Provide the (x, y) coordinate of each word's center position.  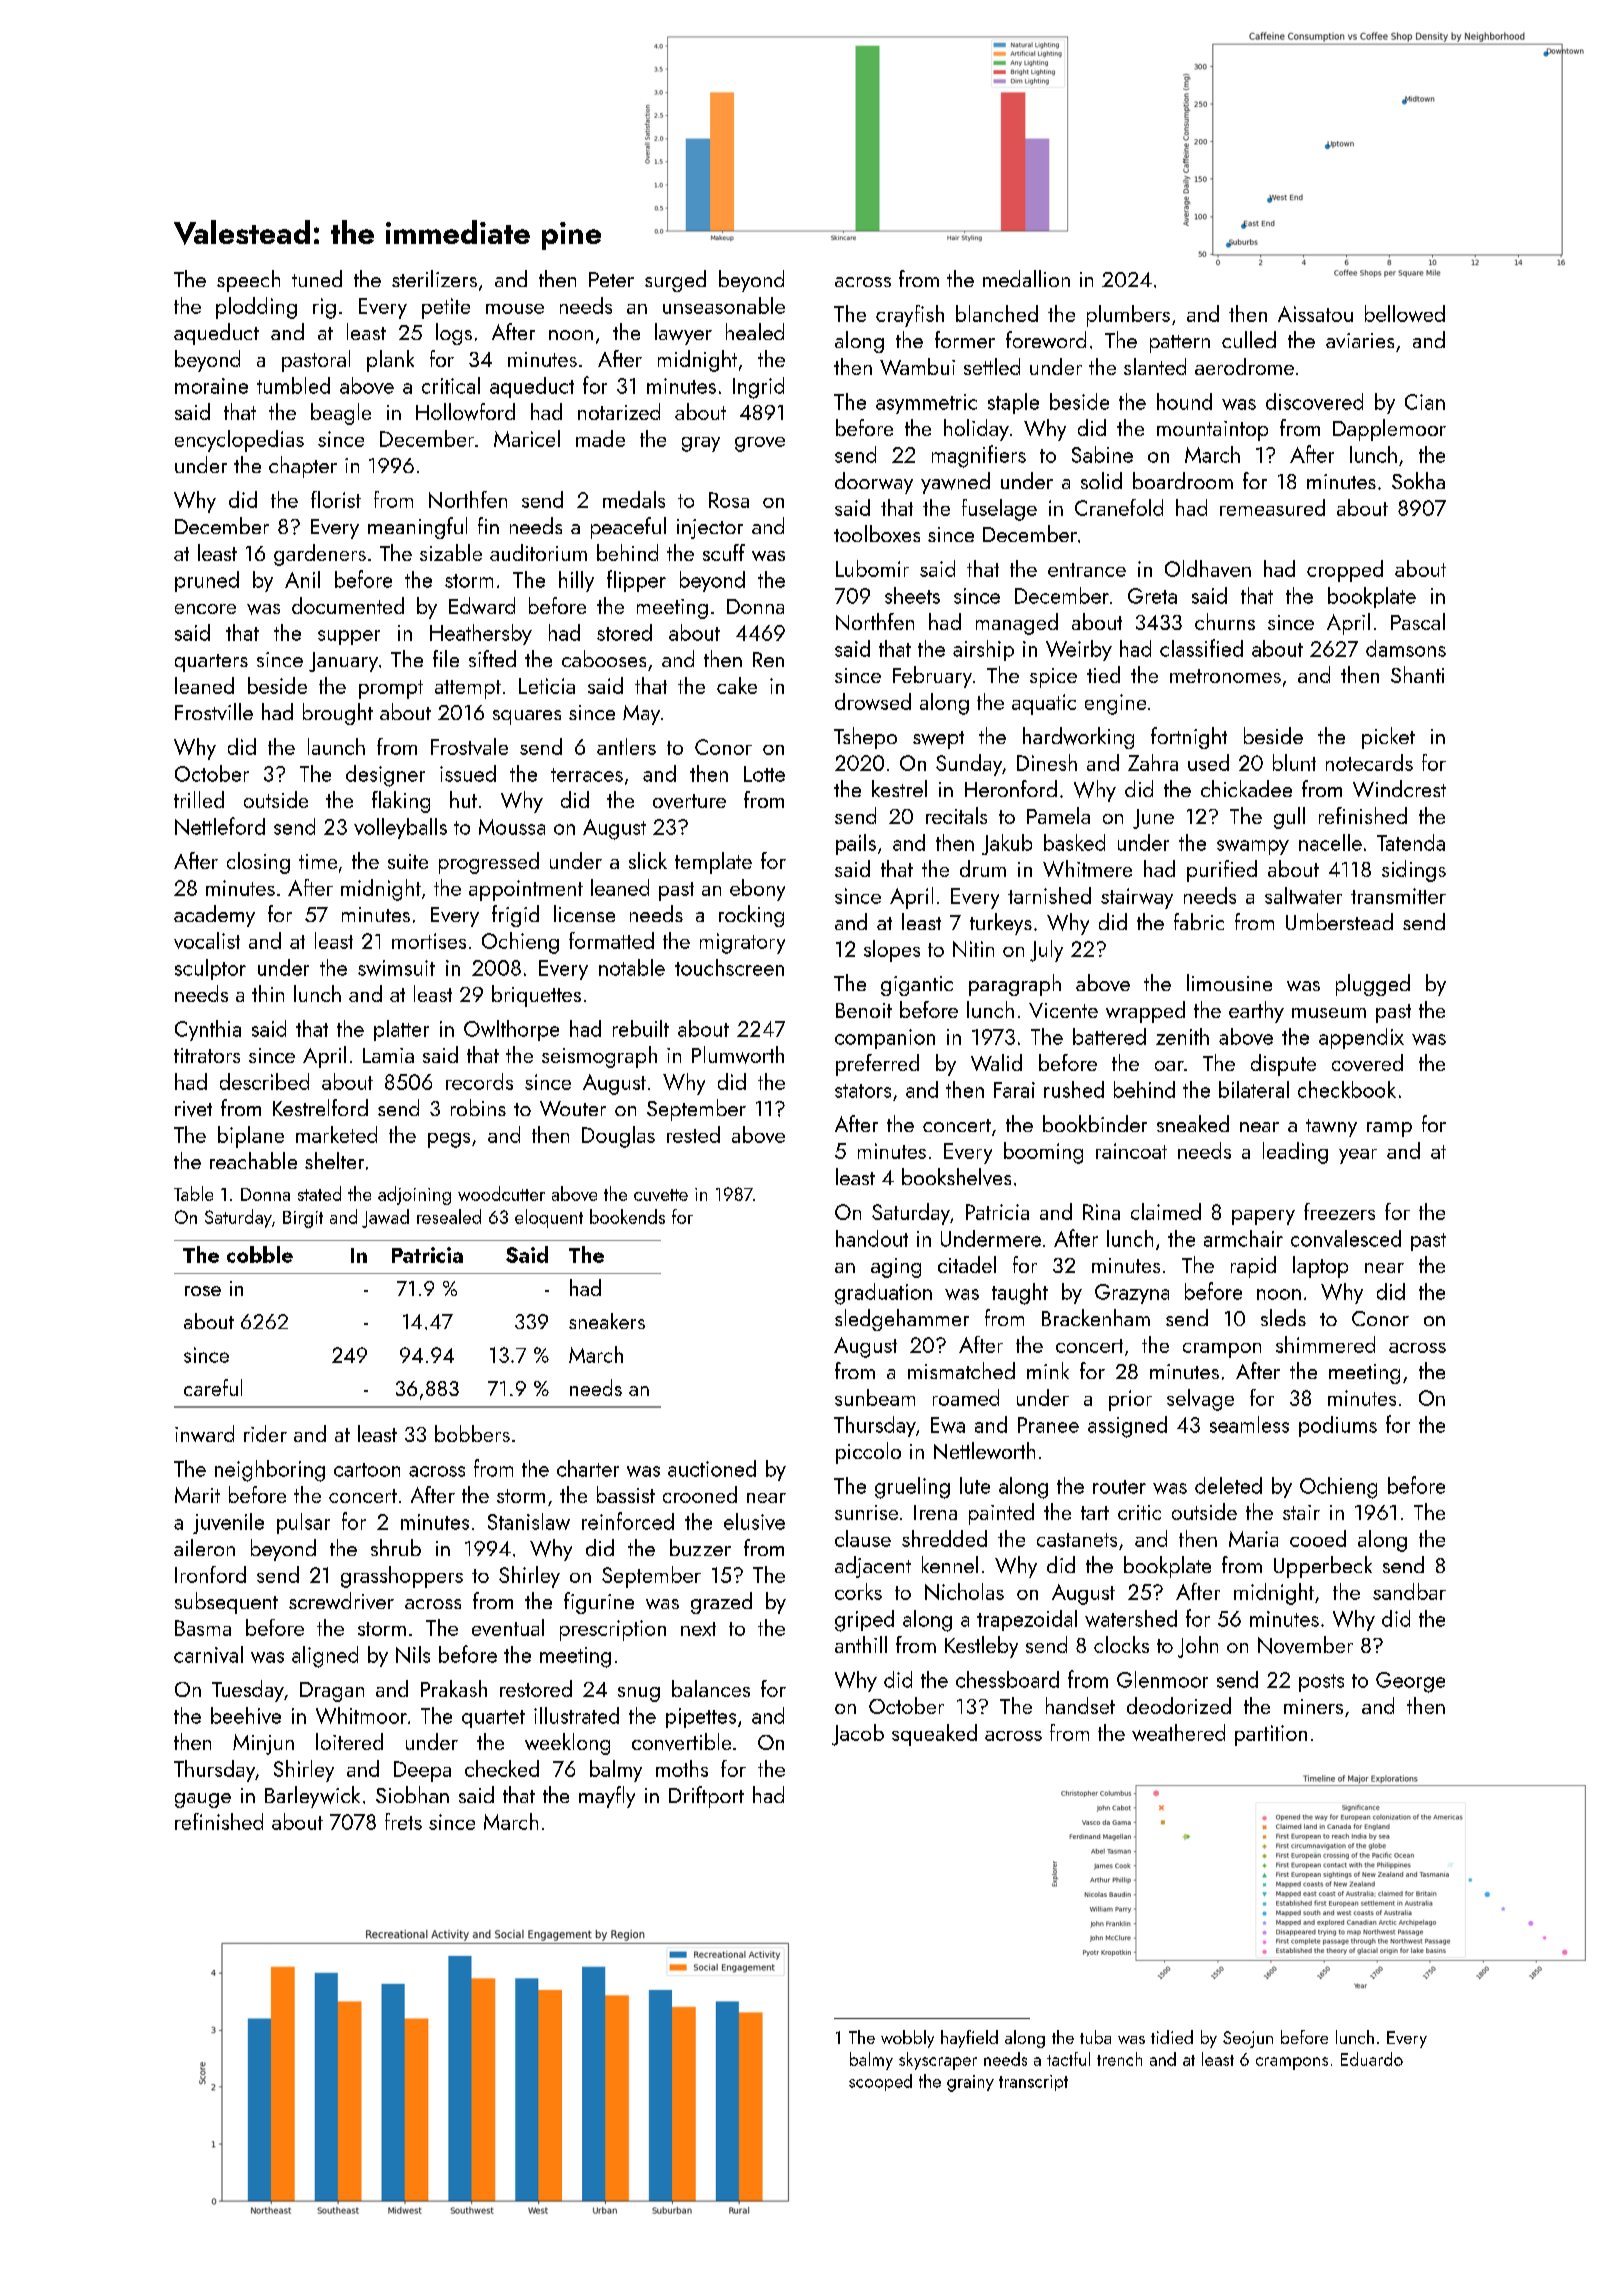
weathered (1178, 1732)
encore (205, 609)
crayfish (910, 316)
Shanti (1417, 674)
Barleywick (312, 1797)
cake (737, 685)
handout (872, 1238)
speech (248, 281)
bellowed (1405, 313)
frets (403, 1821)
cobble (260, 1254)
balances (711, 1688)
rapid (1253, 1267)
